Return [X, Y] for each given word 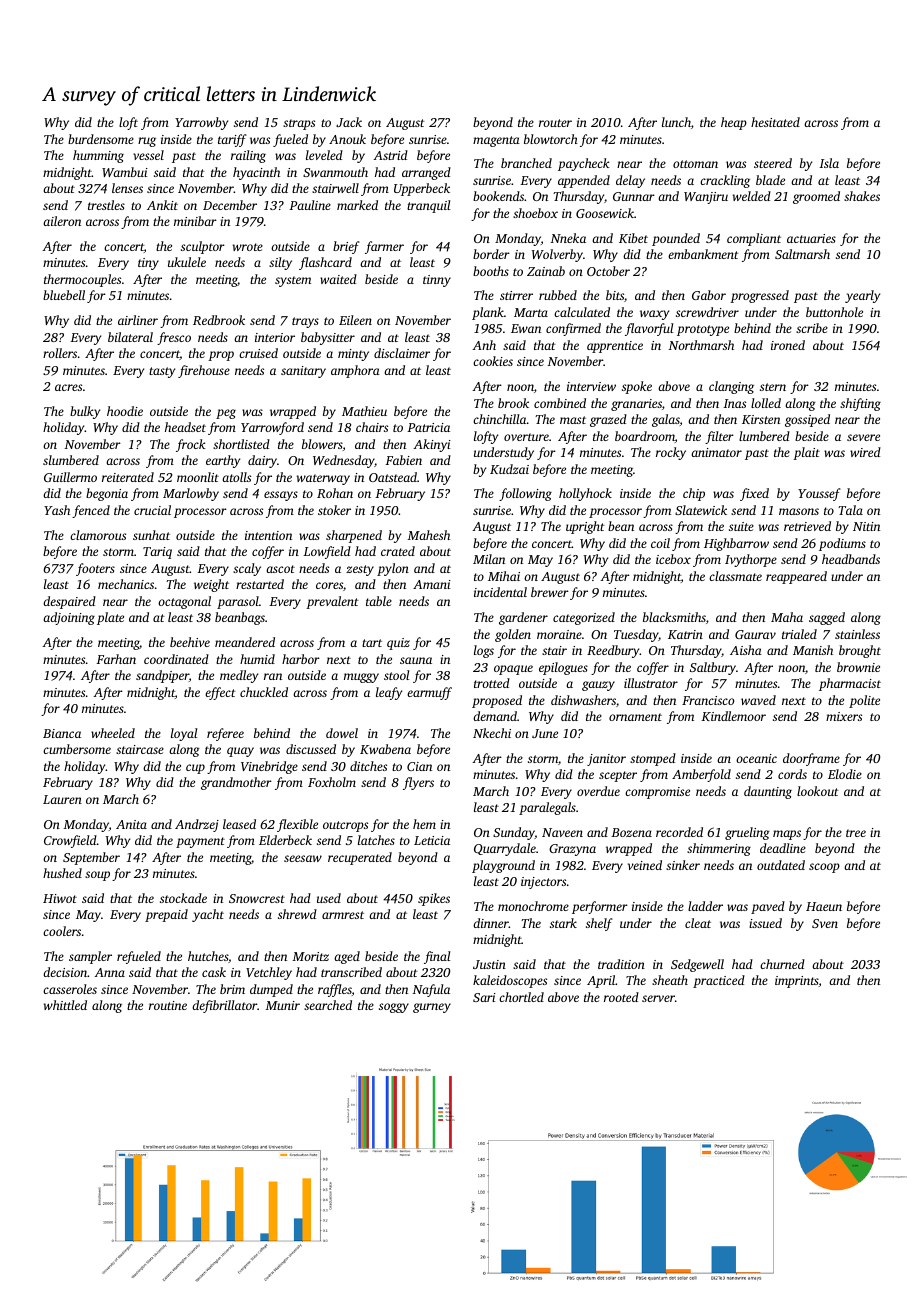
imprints [797, 982]
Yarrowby [201, 123]
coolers [62, 931]
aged [347, 957]
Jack [349, 122]
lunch [676, 122]
